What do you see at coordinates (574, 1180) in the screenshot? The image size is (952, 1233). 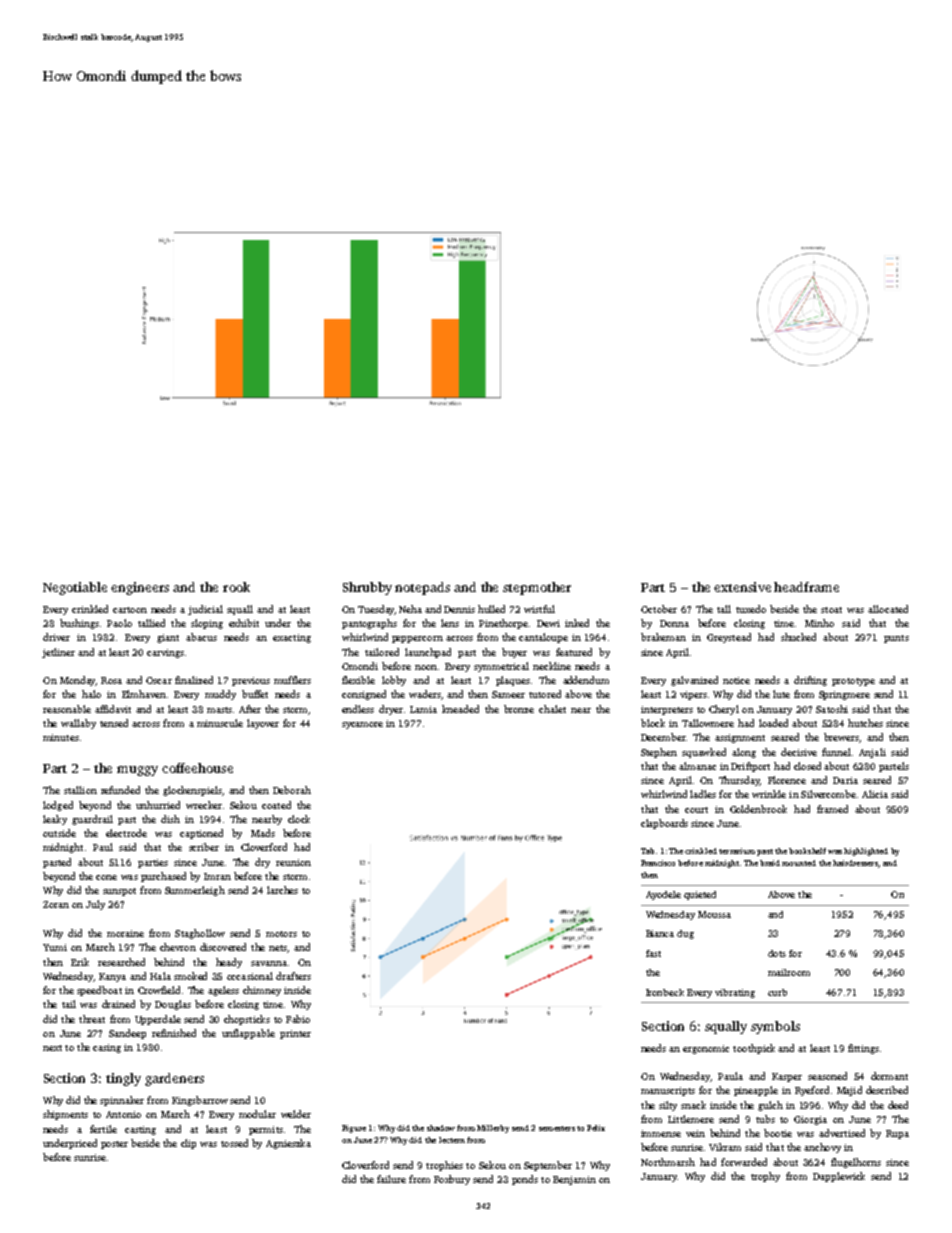 I see `Benjamin` at bounding box center [574, 1180].
